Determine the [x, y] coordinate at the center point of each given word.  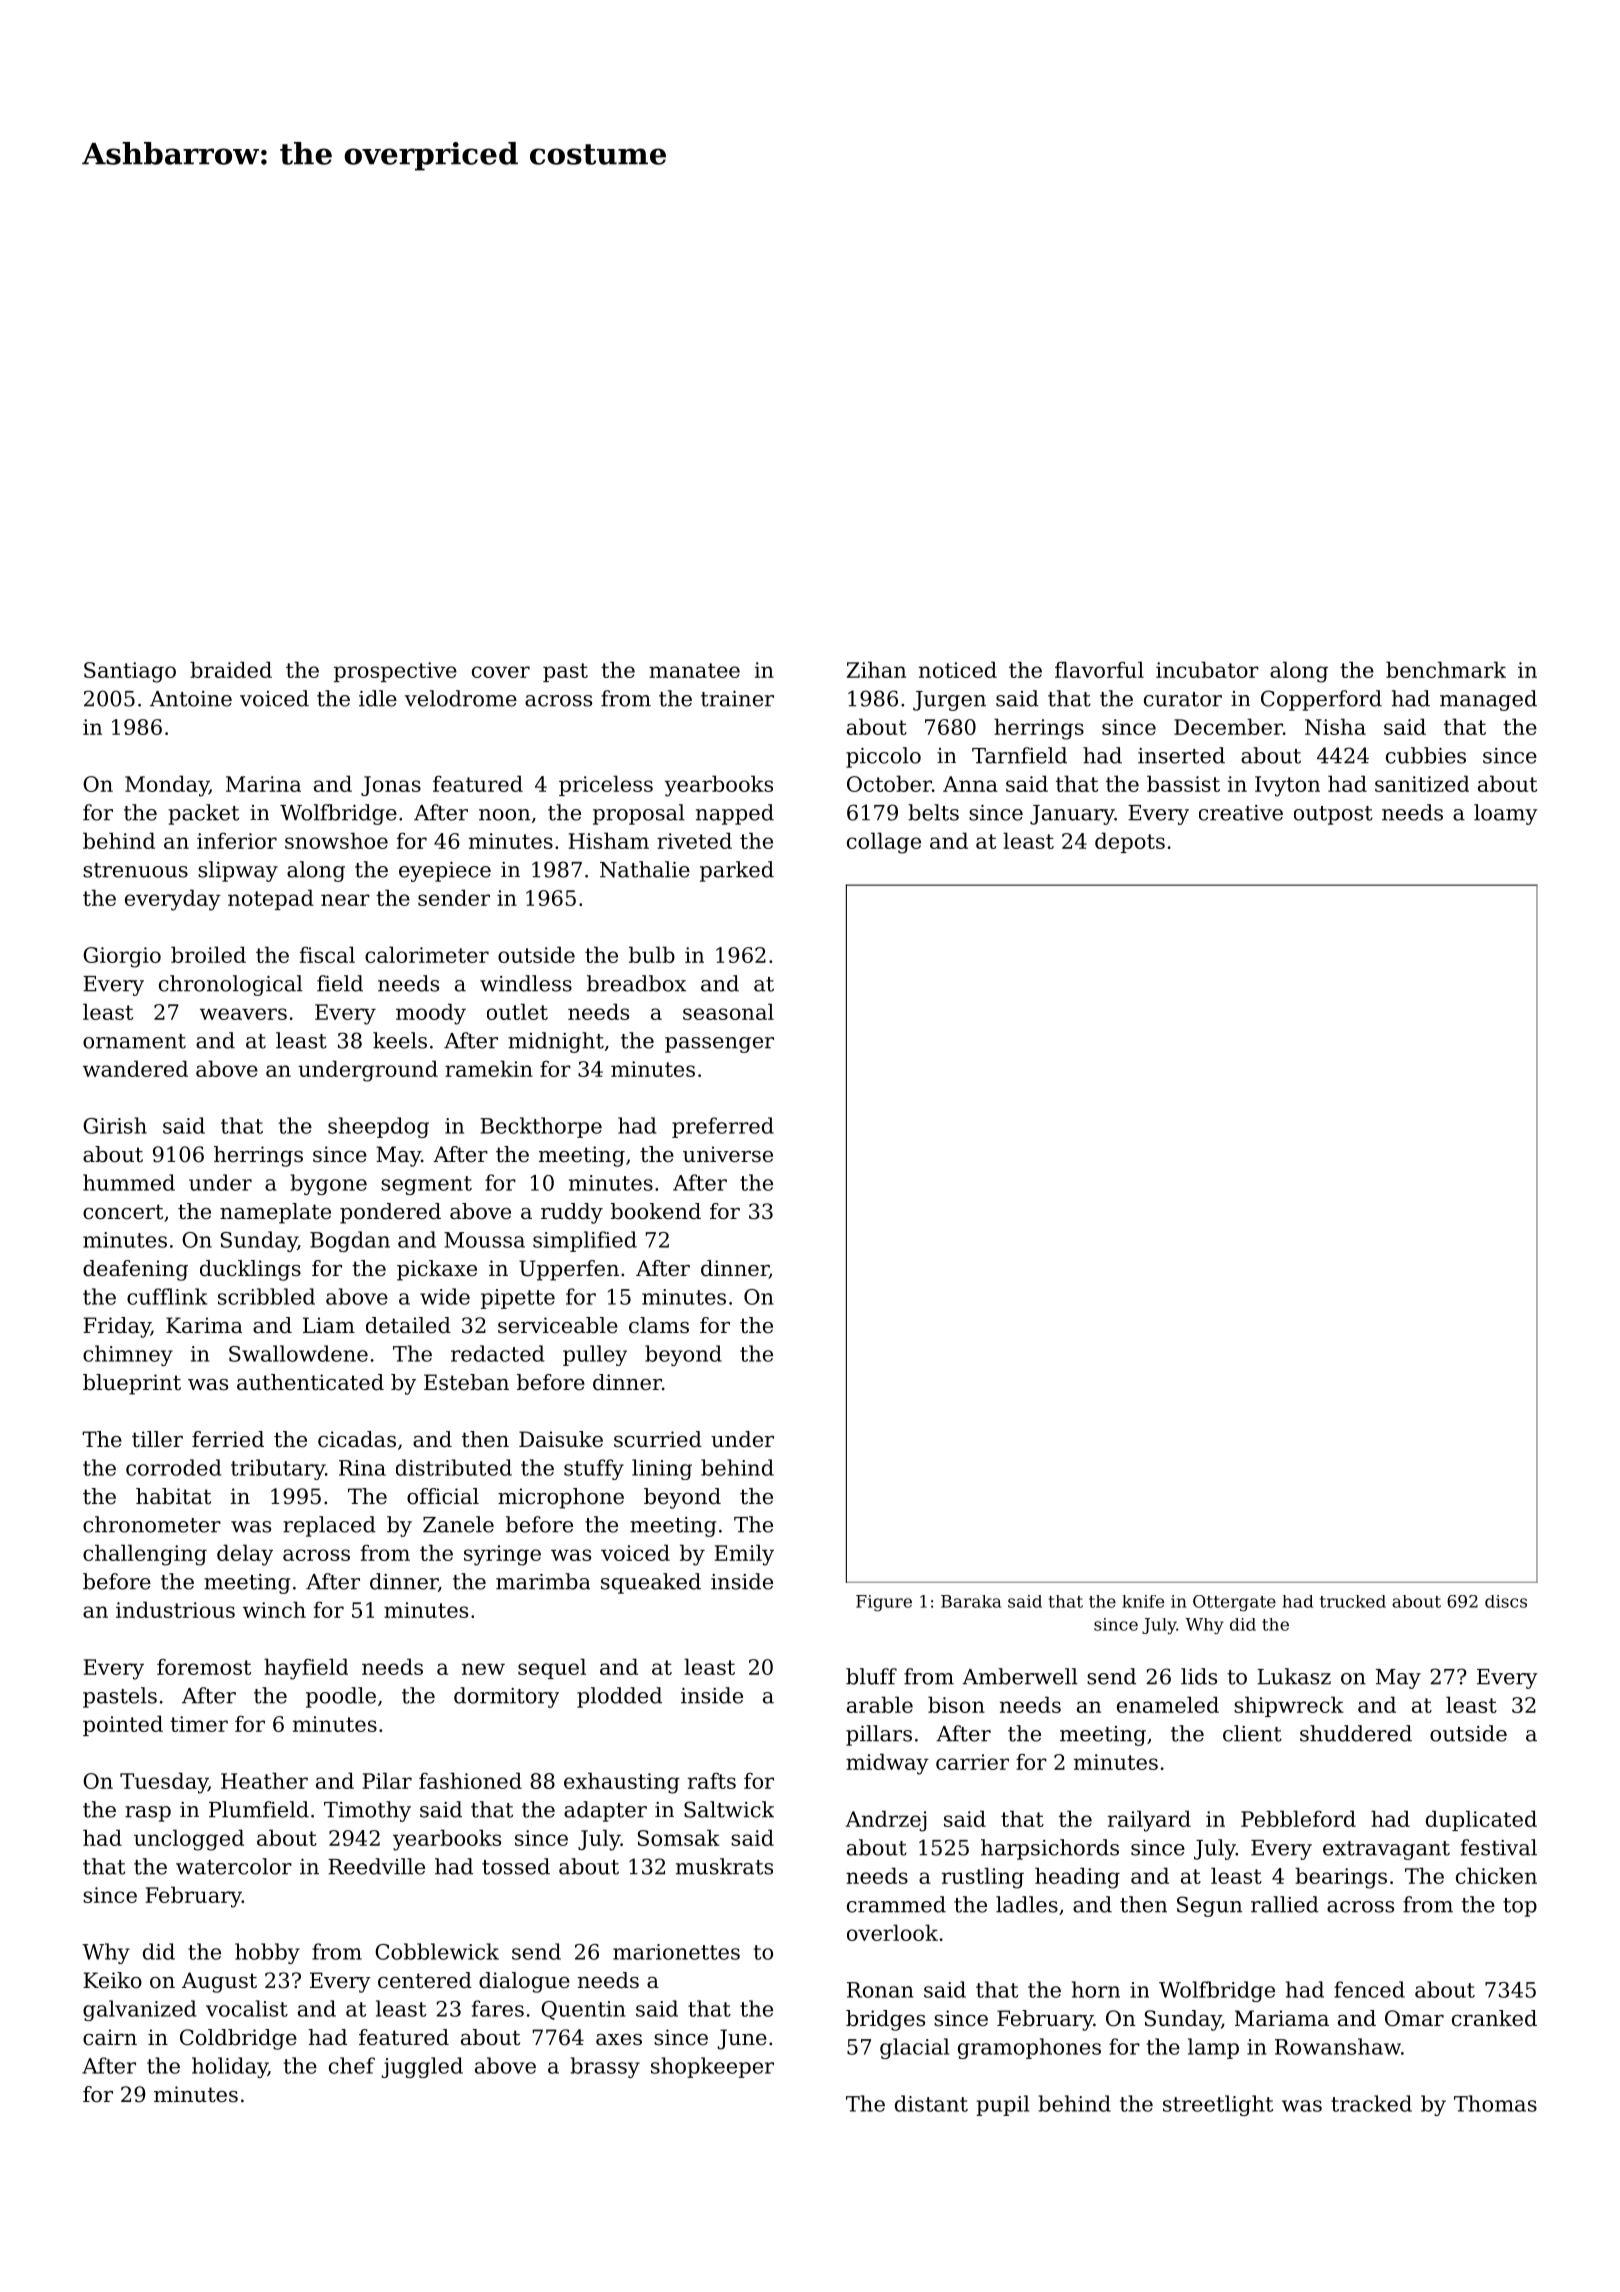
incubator [1207, 669]
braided [231, 669]
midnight [556, 1042]
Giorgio [122, 957]
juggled [422, 2067]
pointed [123, 1725]
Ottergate [1234, 1603]
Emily [744, 1555]
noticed [958, 669]
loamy [1506, 814]
